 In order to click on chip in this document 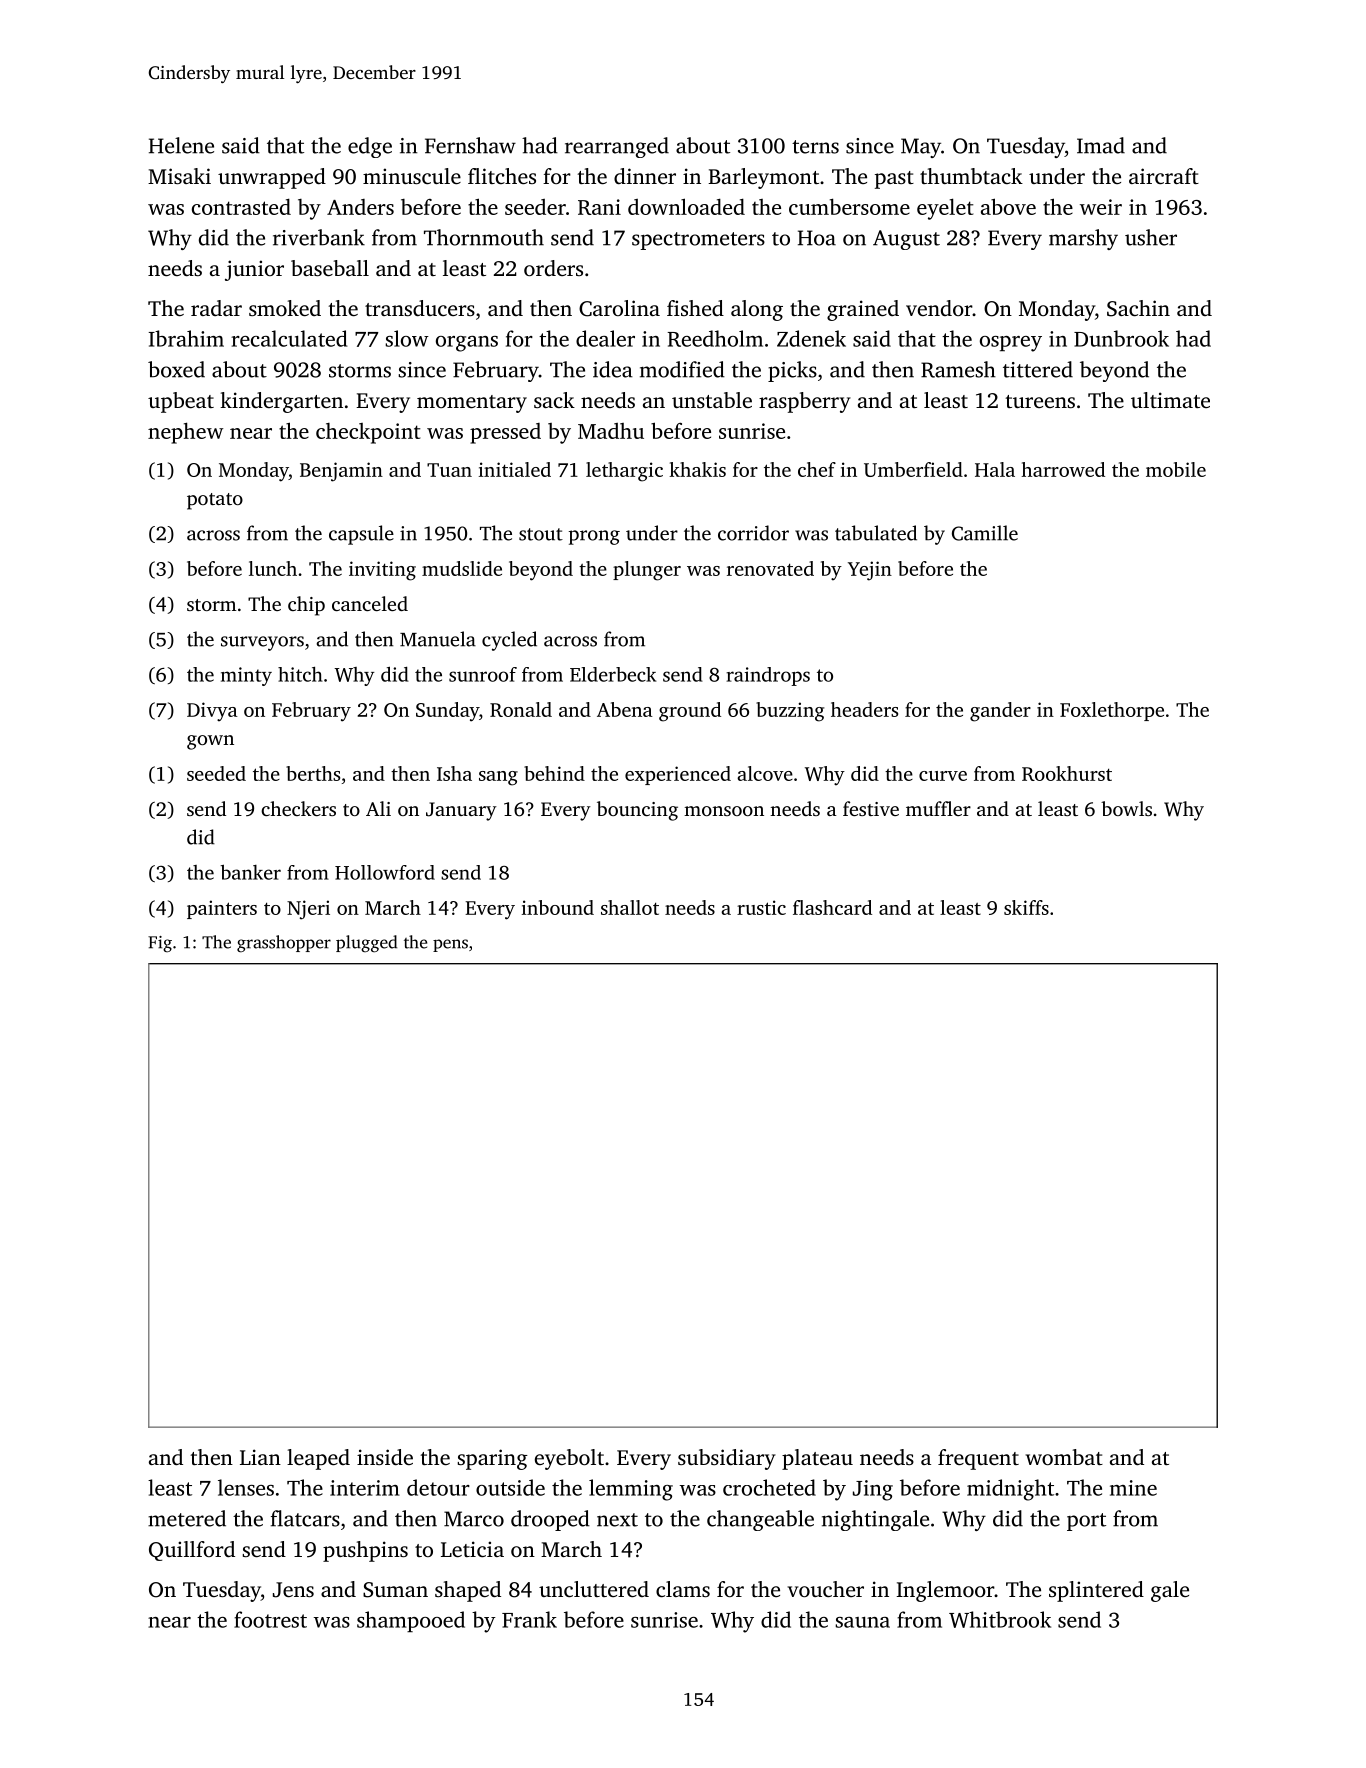, I will do `click(306, 606)`.
